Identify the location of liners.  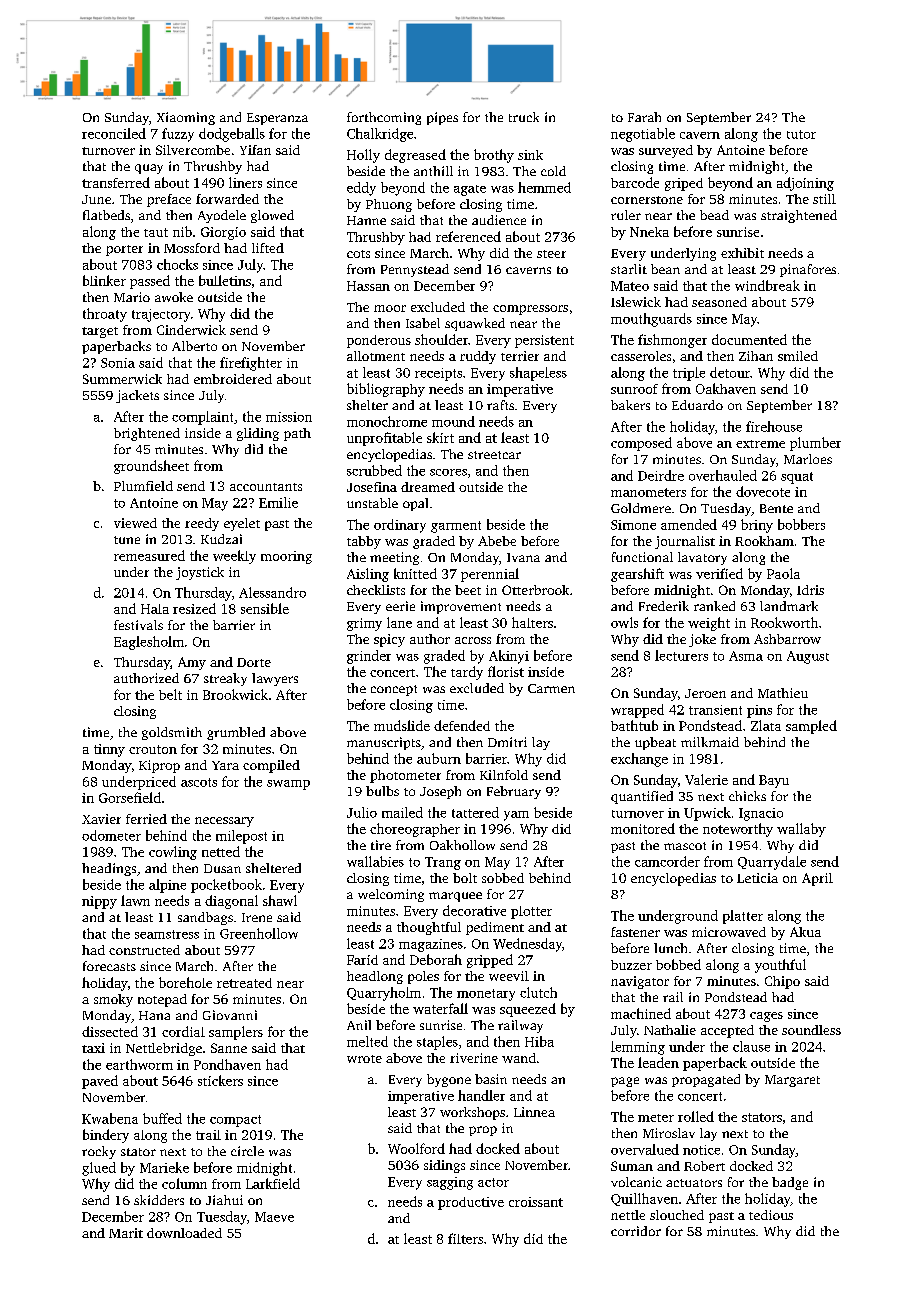
(245, 182).
